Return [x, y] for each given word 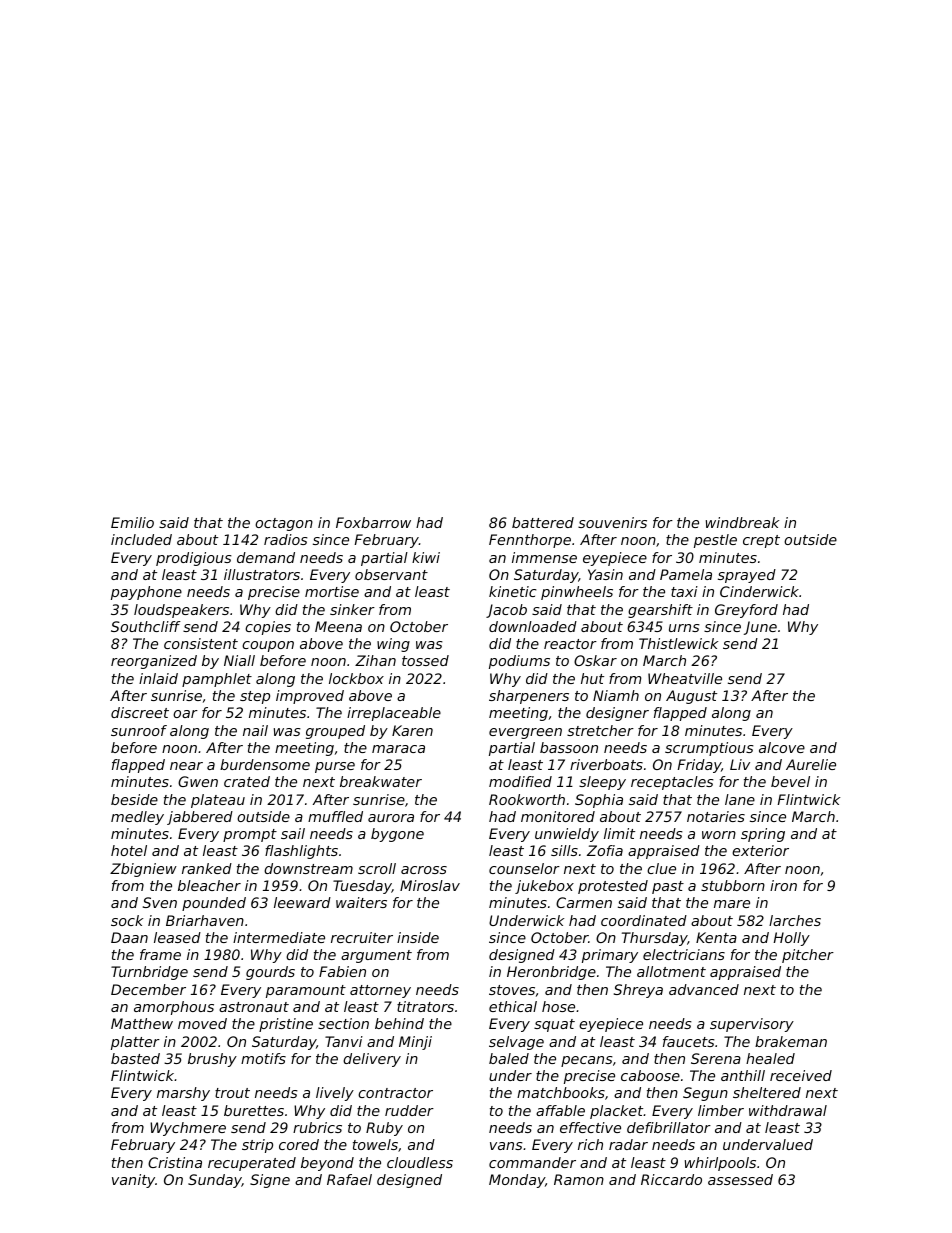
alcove [782, 747]
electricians [684, 954]
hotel [129, 850]
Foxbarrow [373, 522]
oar [185, 714]
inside [418, 937]
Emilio [132, 522]
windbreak [742, 522]
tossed [425, 660]
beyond [327, 1164]
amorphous [174, 1008]
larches [795, 920]
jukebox [544, 887]
